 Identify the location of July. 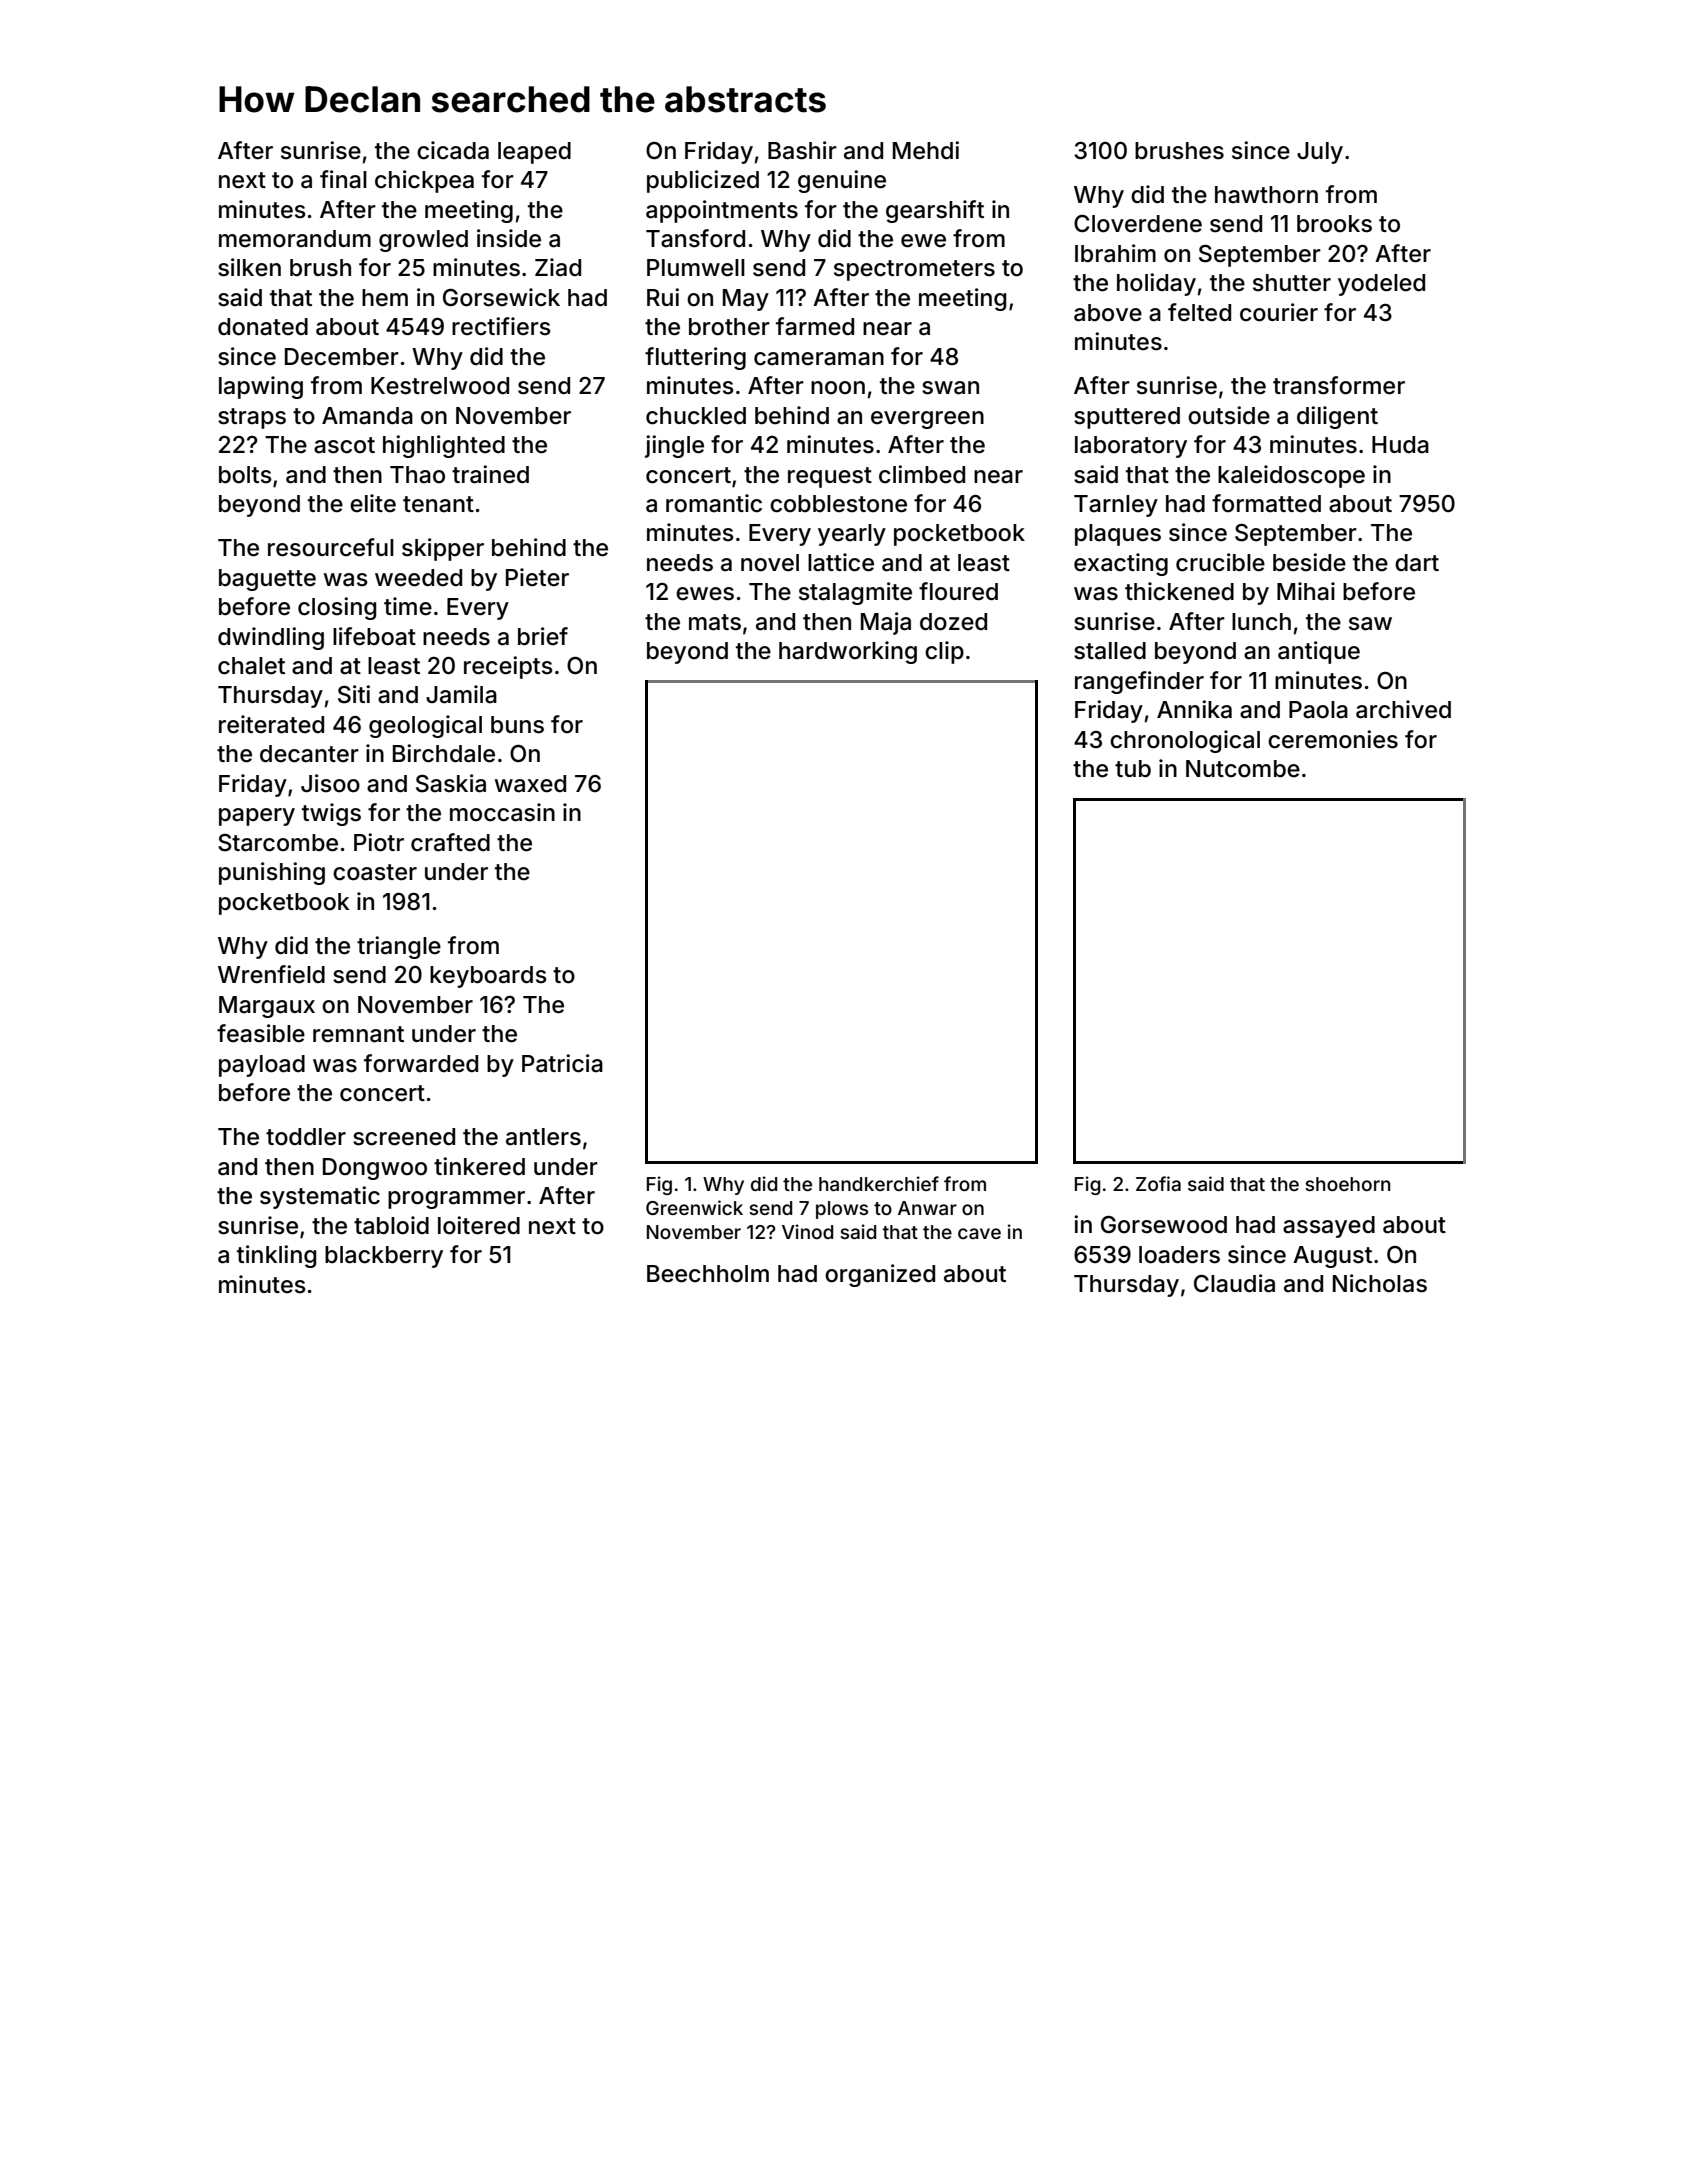
(1320, 153).
